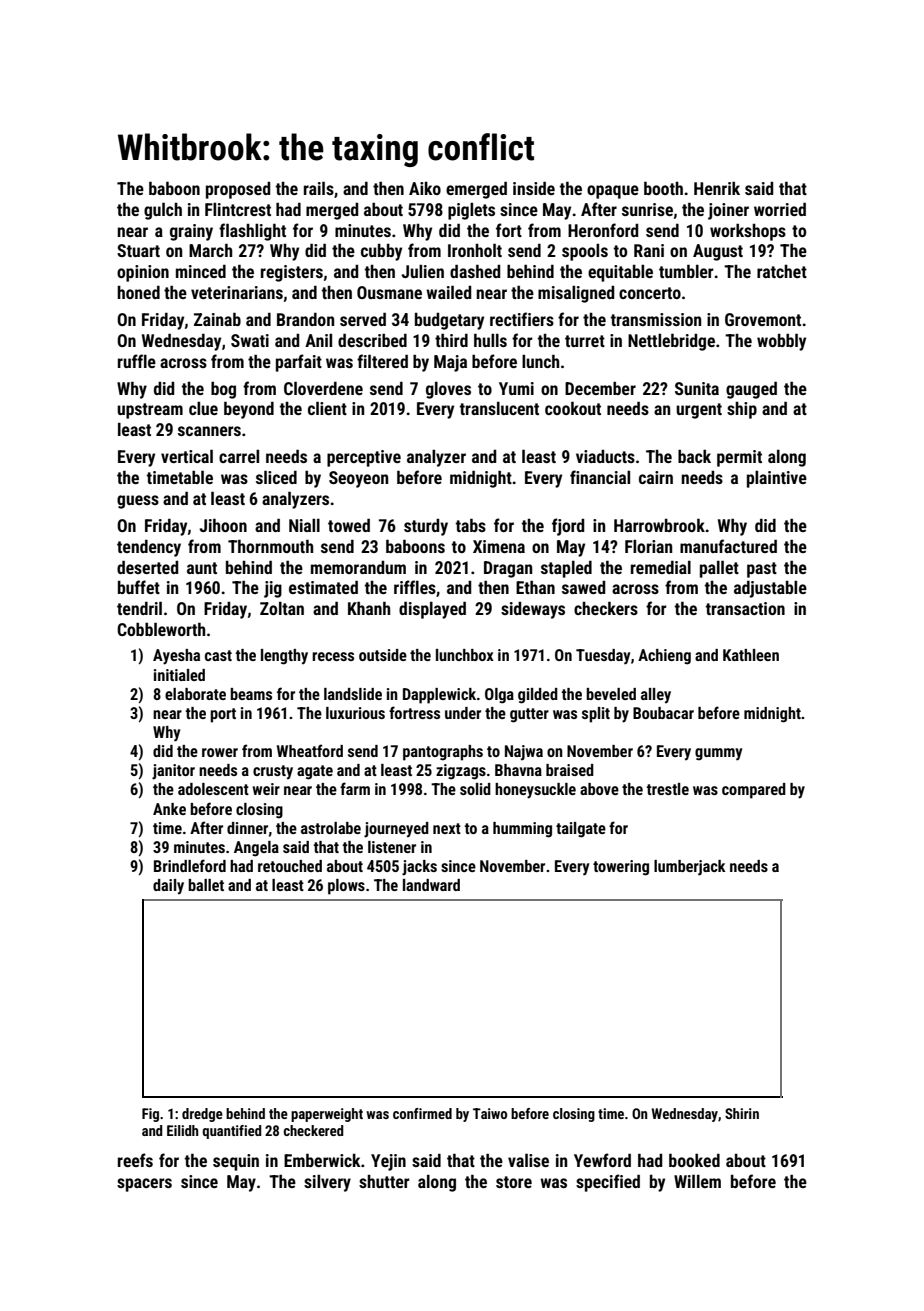 This document has width=924, height=1311. I want to click on lumberjack, so click(690, 868).
